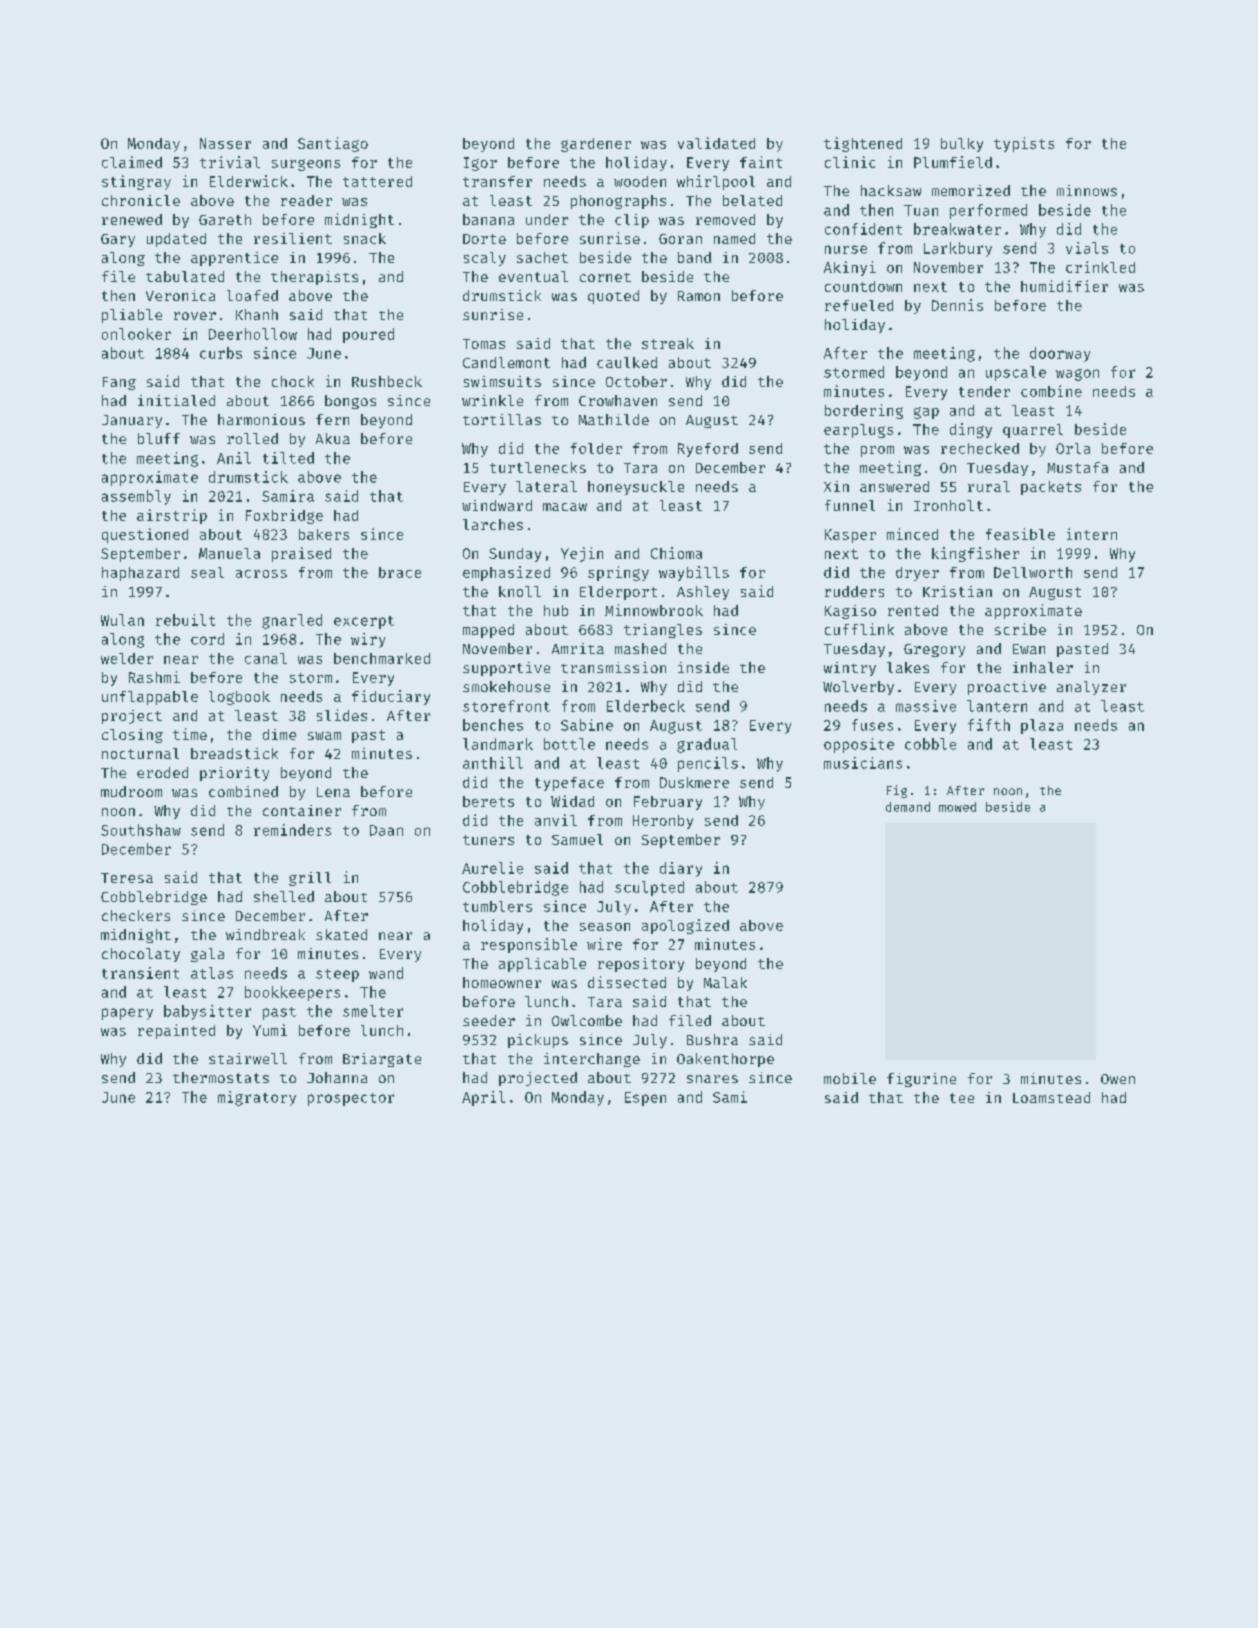 This screenshot has height=1628, width=1258. I want to click on Wulan, so click(122, 620).
